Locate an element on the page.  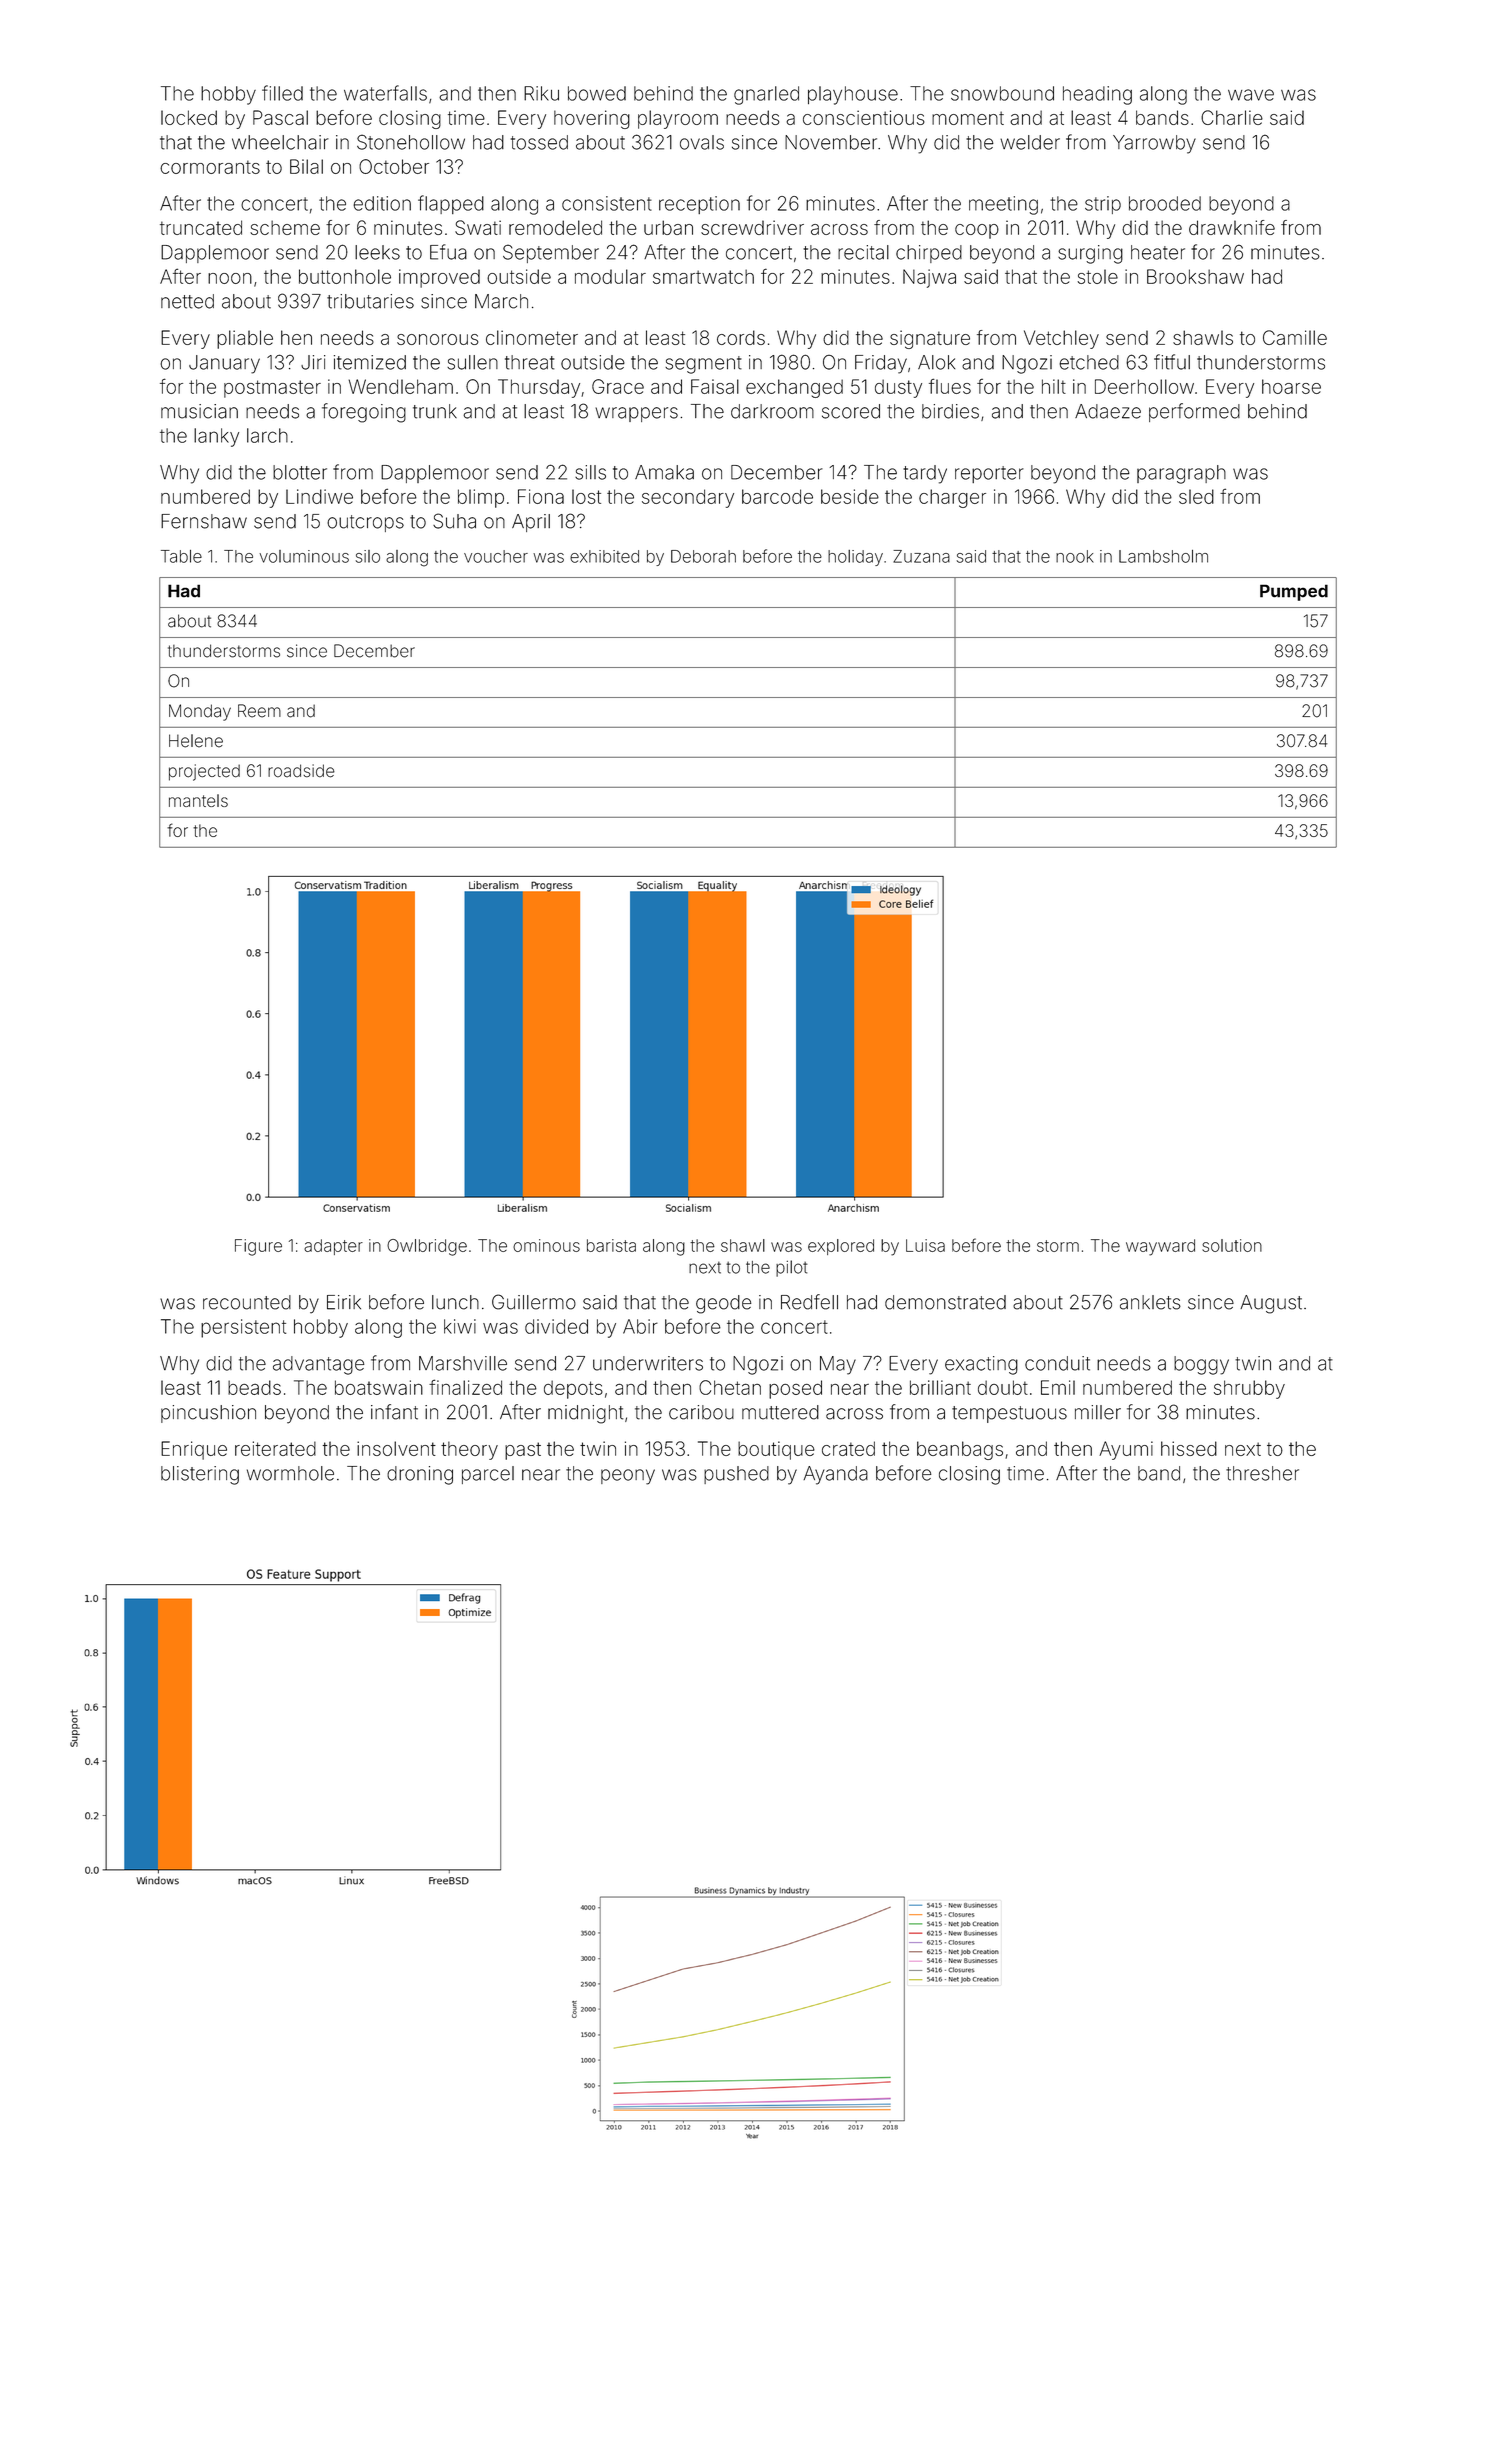
bowed is located at coordinates (597, 93).
